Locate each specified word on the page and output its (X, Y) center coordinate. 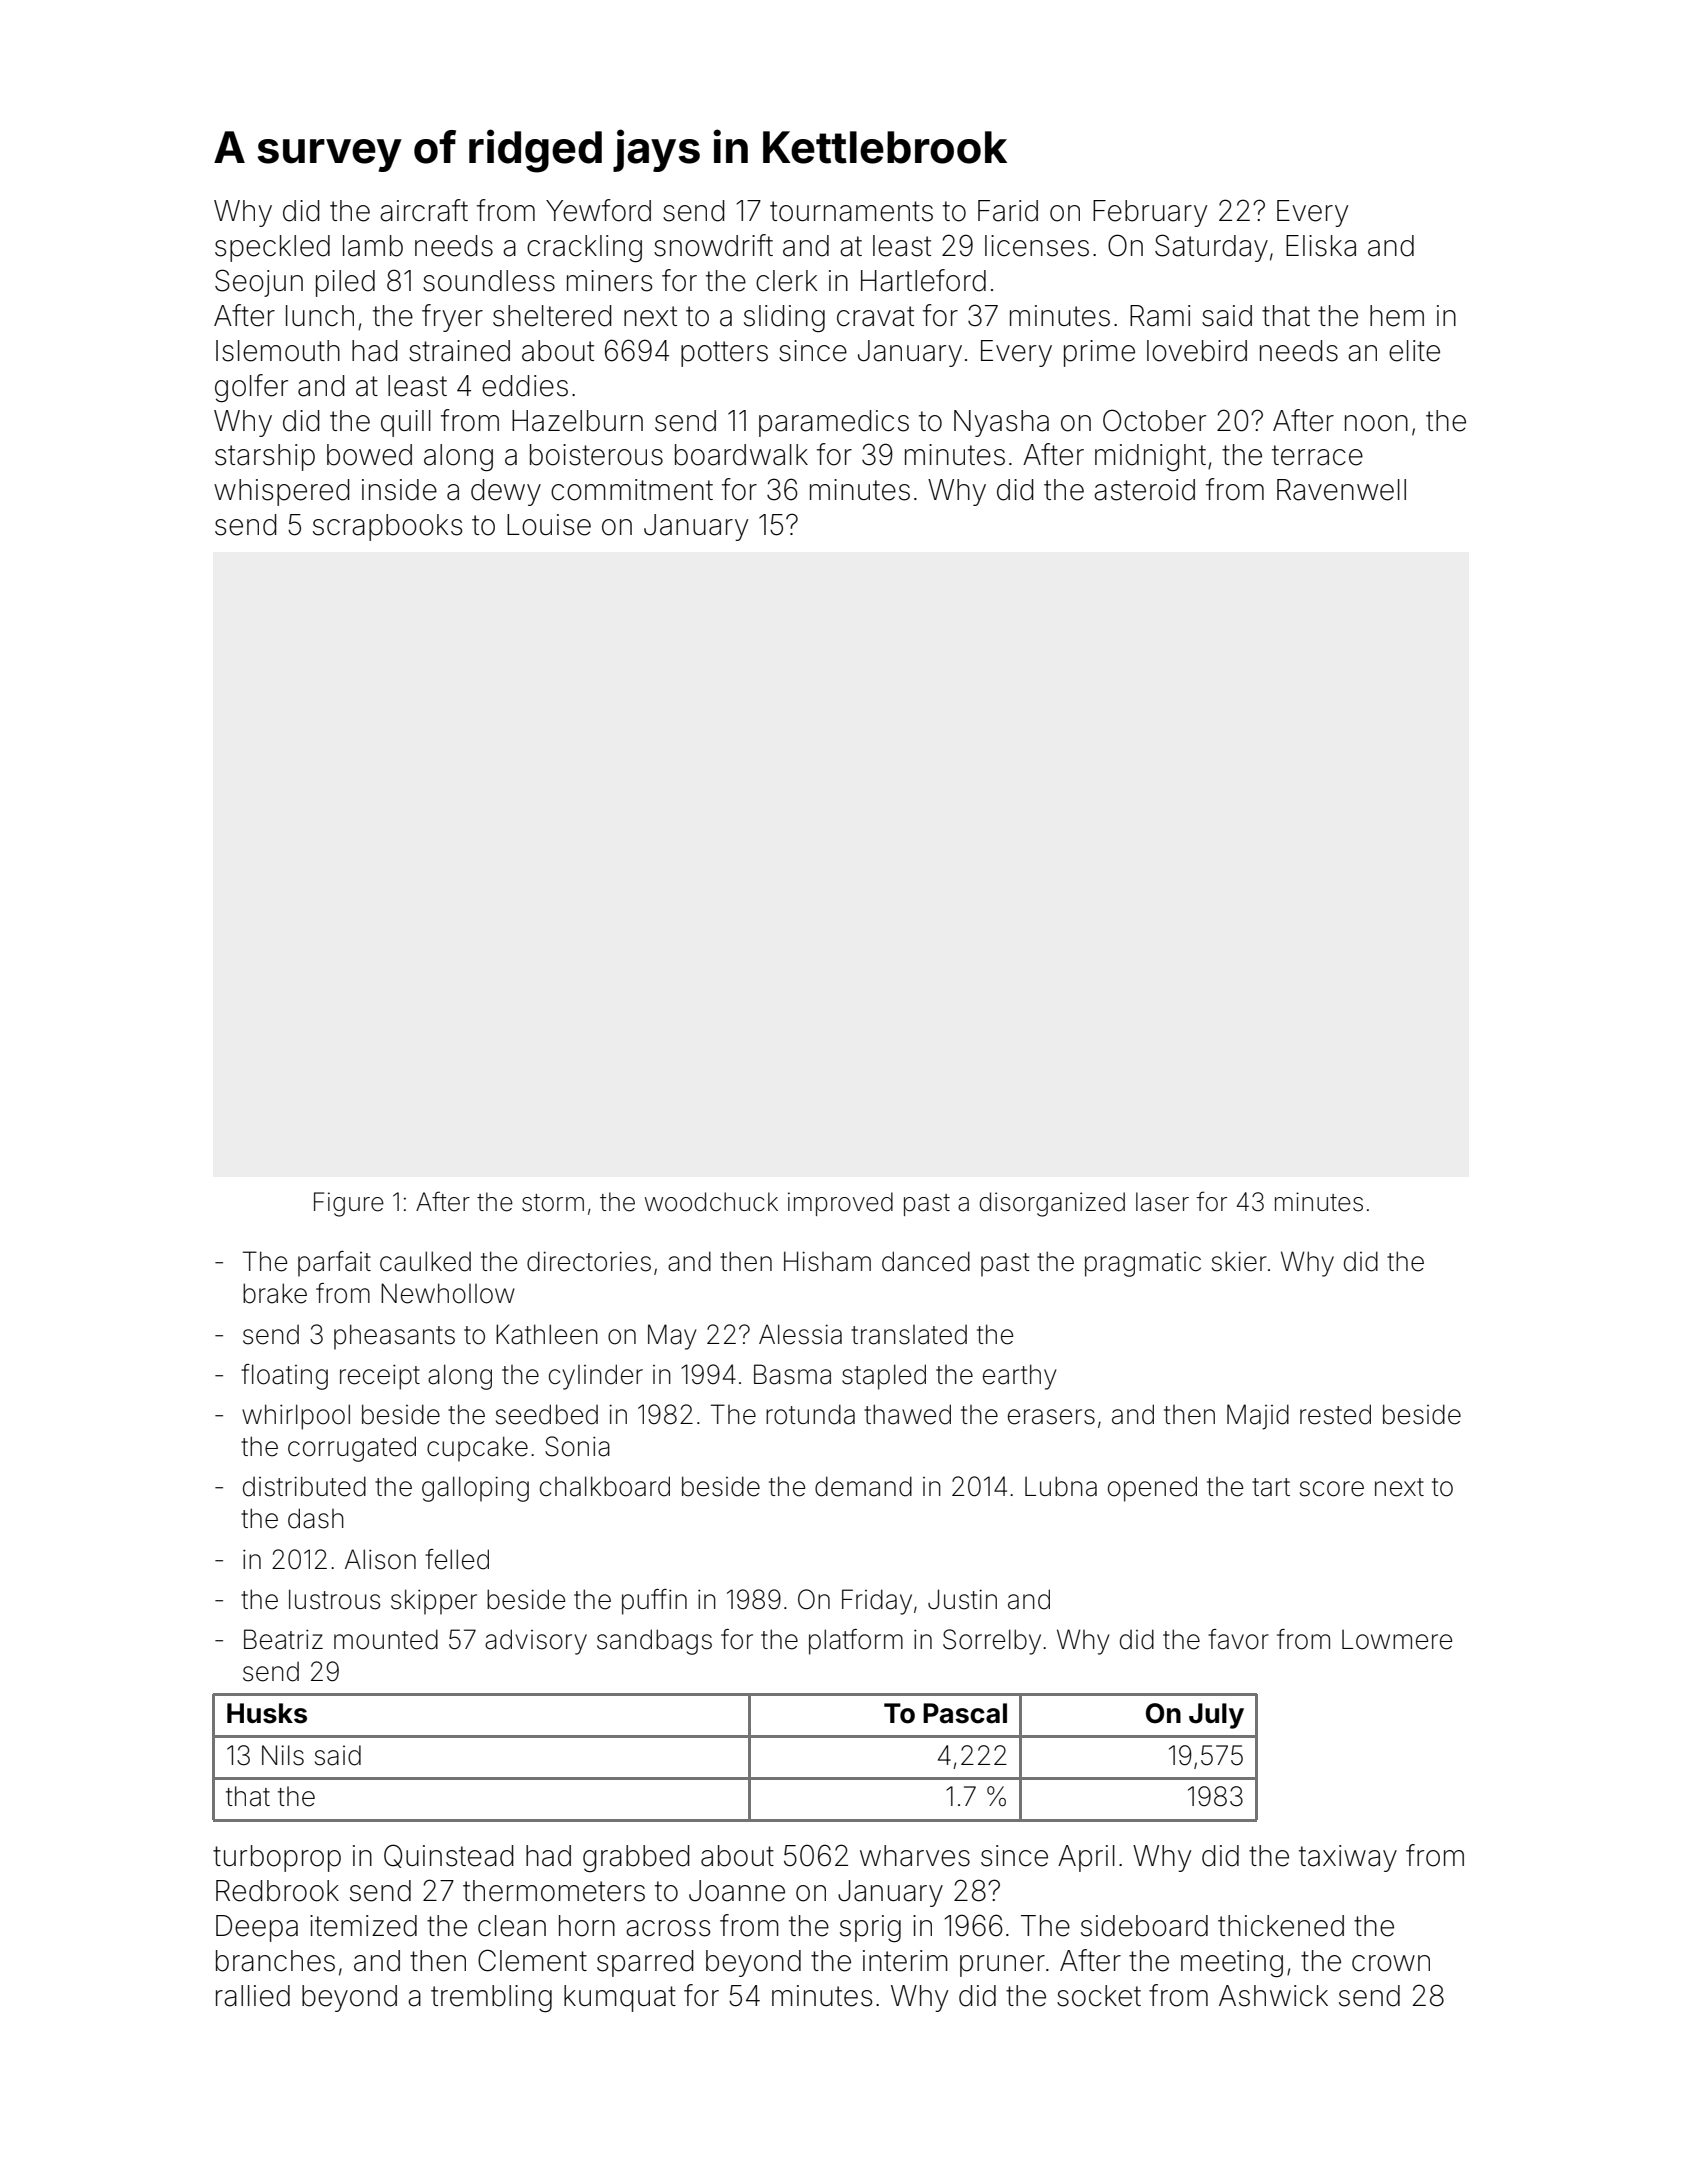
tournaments (851, 211)
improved (840, 1204)
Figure (349, 1204)
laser (1162, 1202)
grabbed (636, 1858)
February (1150, 213)
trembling (491, 1998)
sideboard (1144, 1926)
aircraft (424, 210)
